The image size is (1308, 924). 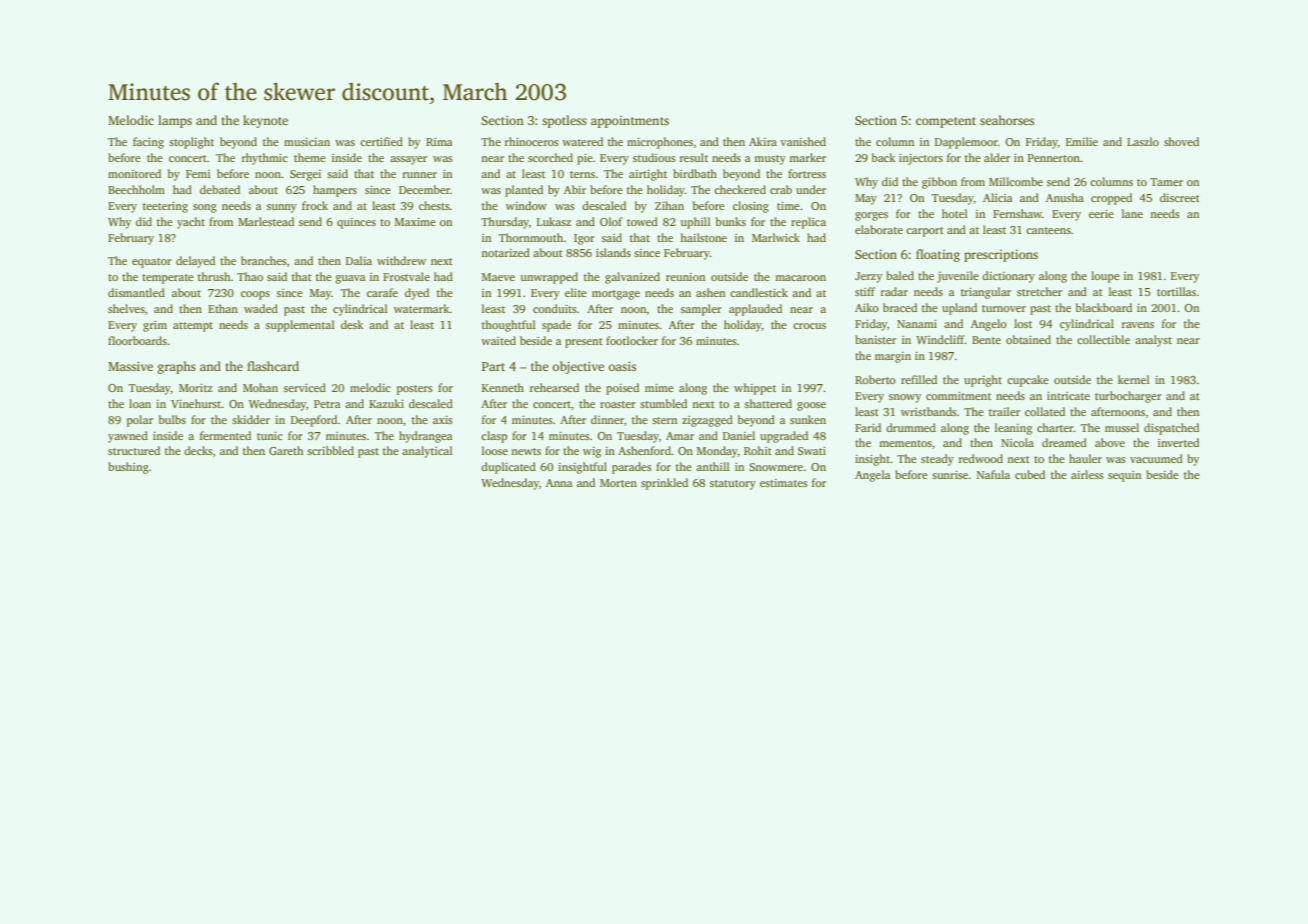 What do you see at coordinates (1181, 141) in the screenshot?
I see `shoved` at bounding box center [1181, 141].
